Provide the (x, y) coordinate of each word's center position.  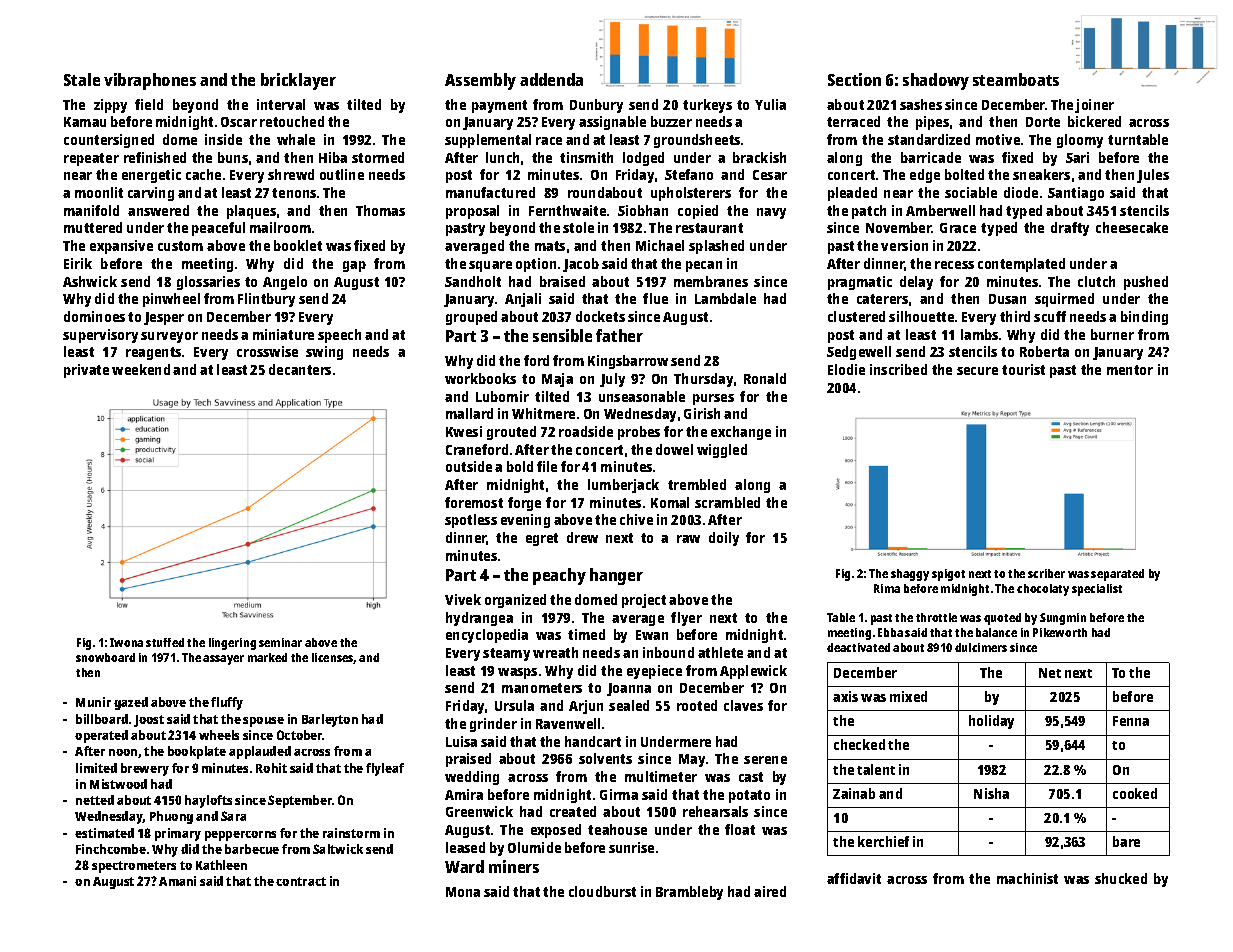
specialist (1097, 590)
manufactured (490, 192)
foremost (474, 502)
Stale (82, 79)
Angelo (285, 283)
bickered (1094, 121)
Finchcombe (111, 849)
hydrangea (479, 619)
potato (749, 796)
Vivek (463, 599)
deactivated (858, 647)
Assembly (480, 81)
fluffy (227, 703)
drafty (1070, 229)
